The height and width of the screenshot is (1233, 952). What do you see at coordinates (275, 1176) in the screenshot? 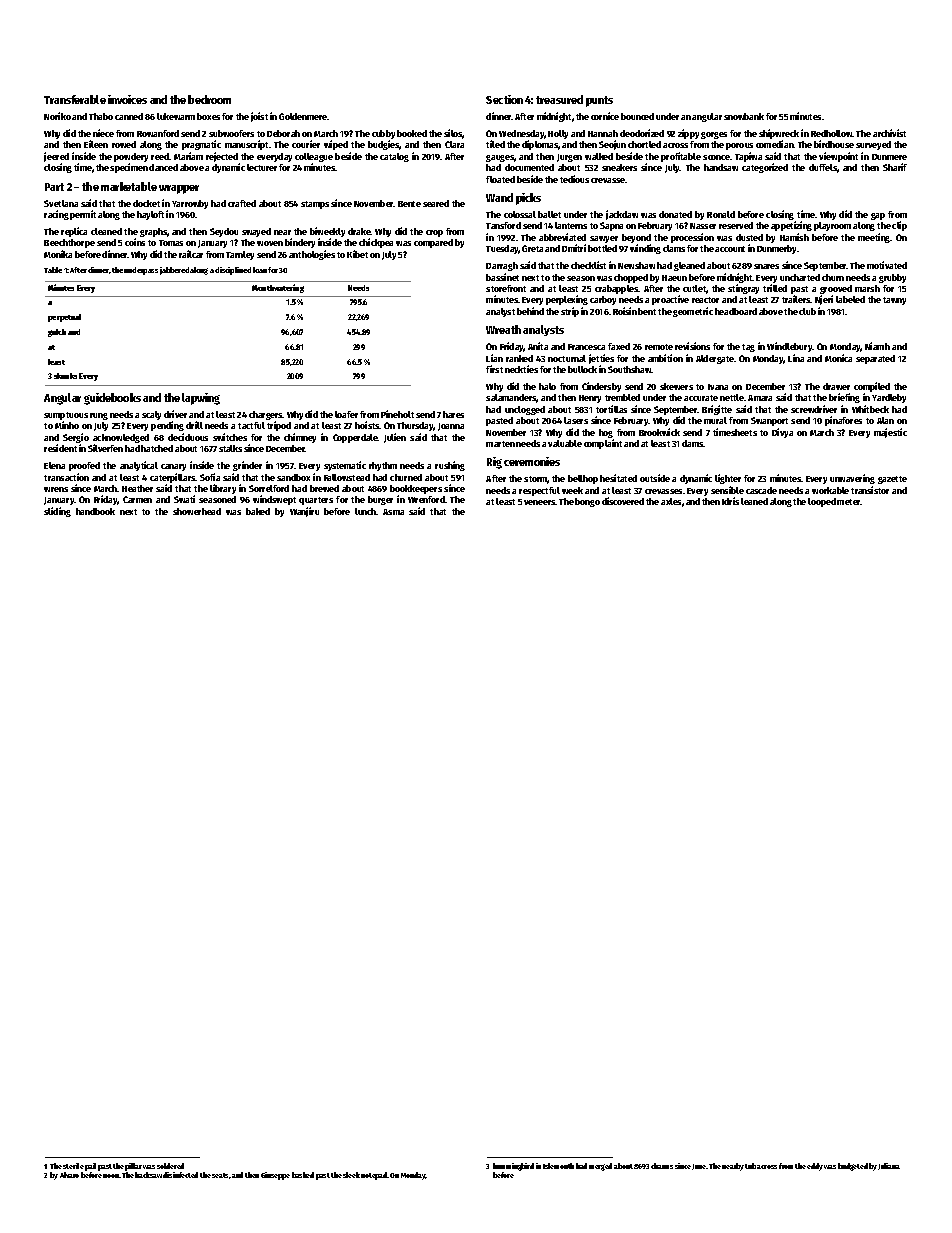
I see `Giuseppe` at bounding box center [275, 1176].
